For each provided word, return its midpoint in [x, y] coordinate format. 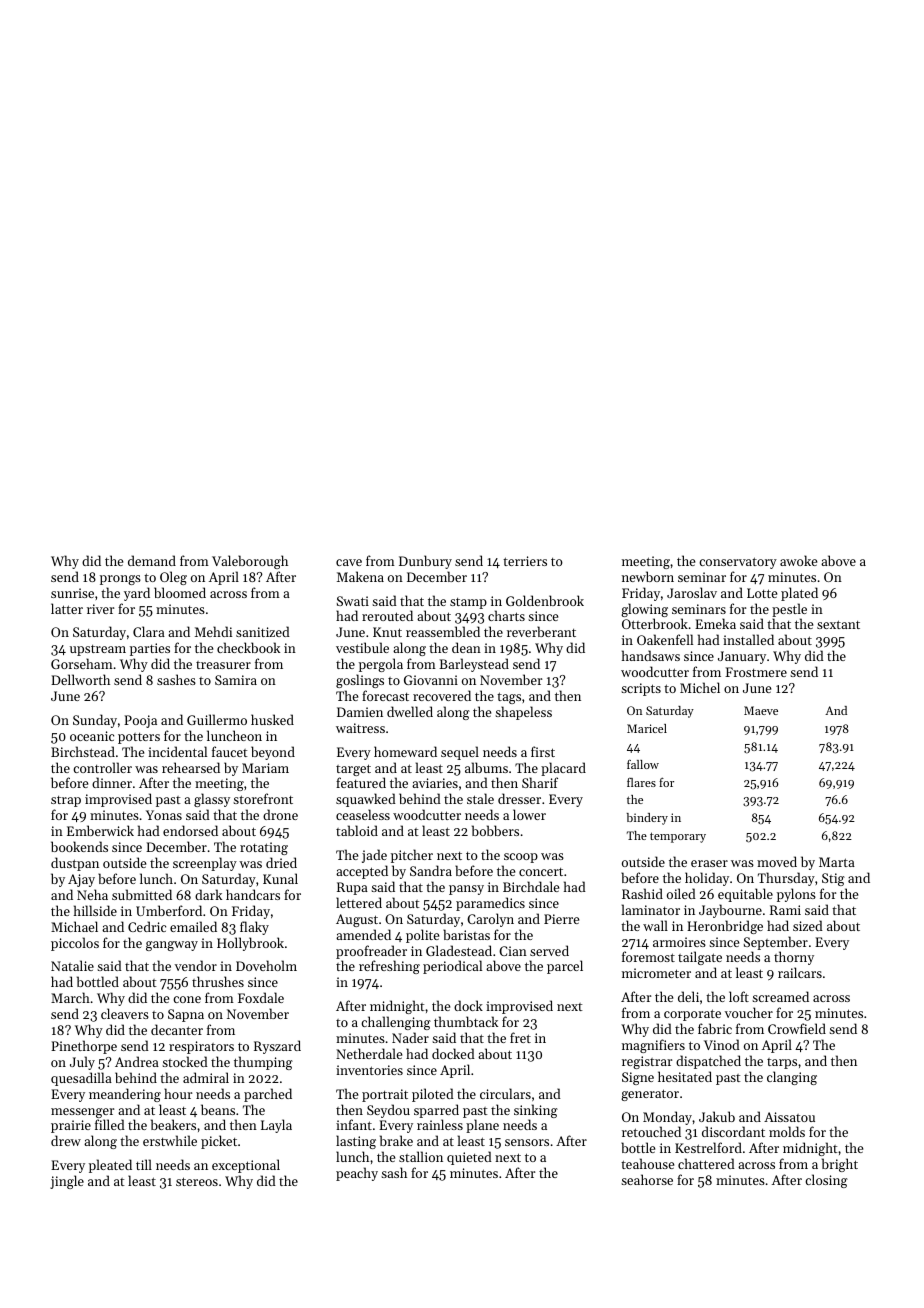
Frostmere [756, 672]
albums [486, 767]
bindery [647, 819]
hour [178, 1093]
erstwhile [170, 1140]
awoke [798, 560]
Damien [360, 712]
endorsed [190, 830]
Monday [667, 1118]
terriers [525, 561]
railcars [800, 972]
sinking [536, 1111]
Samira [236, 680]
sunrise [72, 593]
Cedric [147, 926]
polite [422, 936]
